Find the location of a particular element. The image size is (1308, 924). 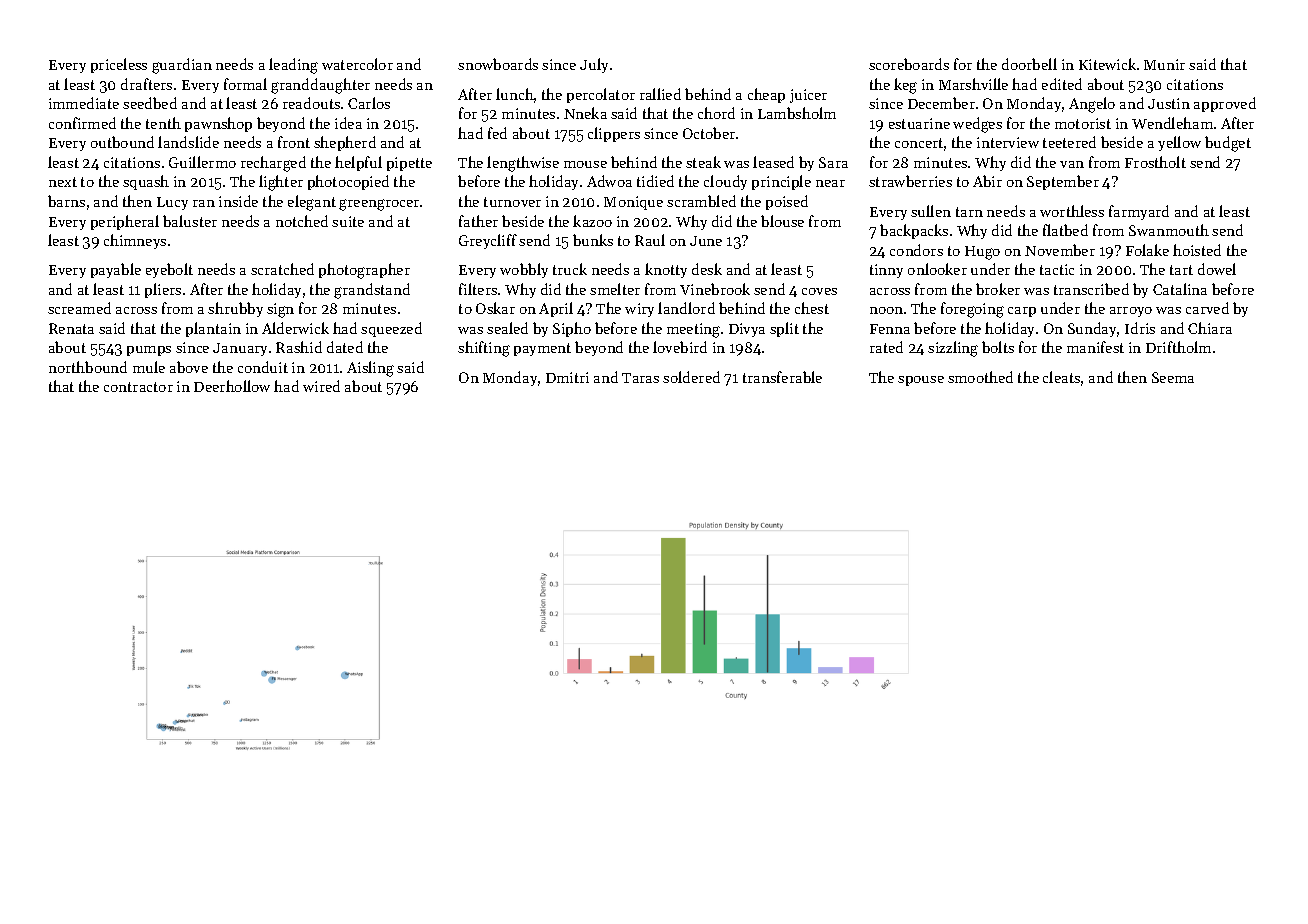

snowboards is located at coordinates (498, 64).
